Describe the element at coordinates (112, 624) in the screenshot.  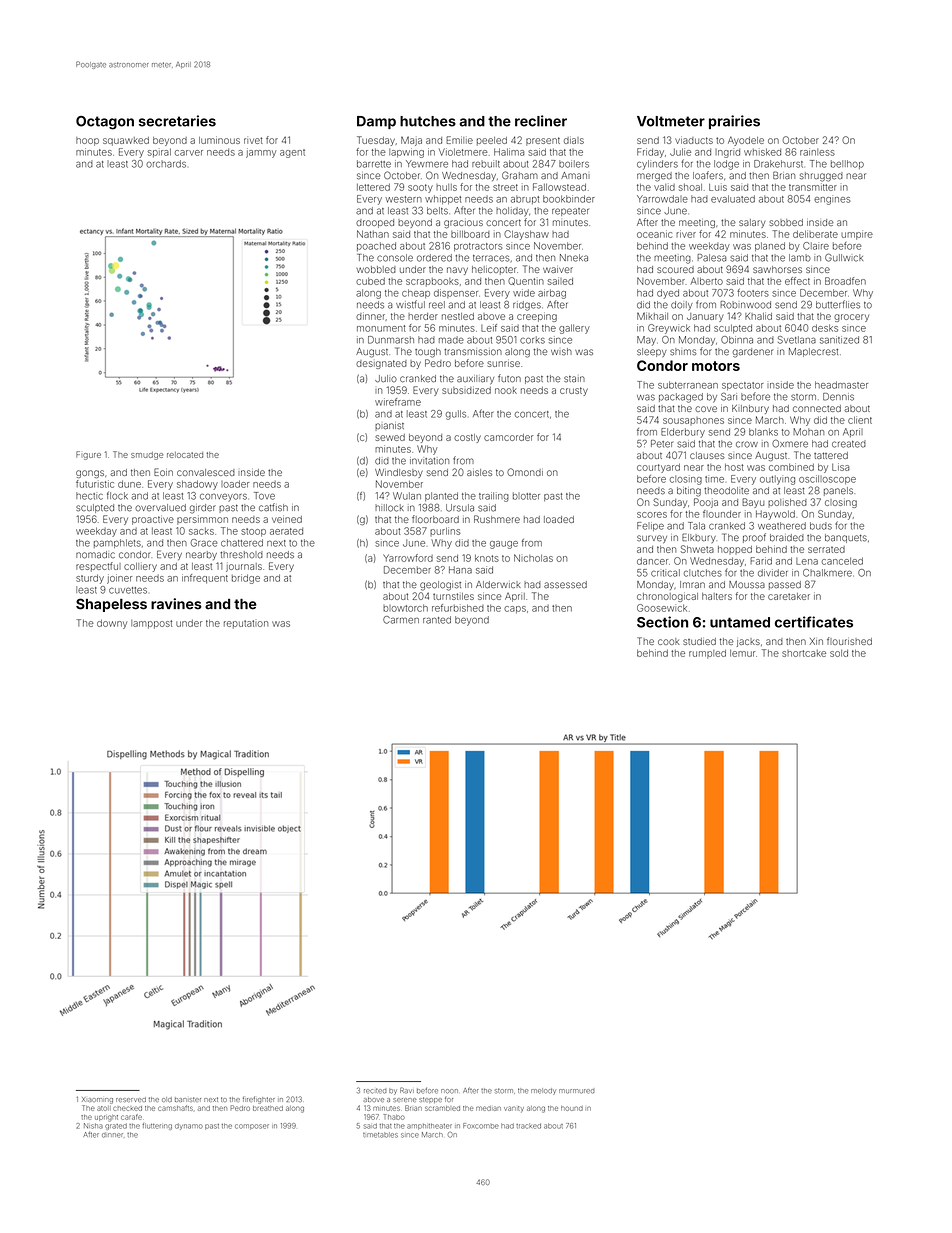
I see `downy` at that location.
